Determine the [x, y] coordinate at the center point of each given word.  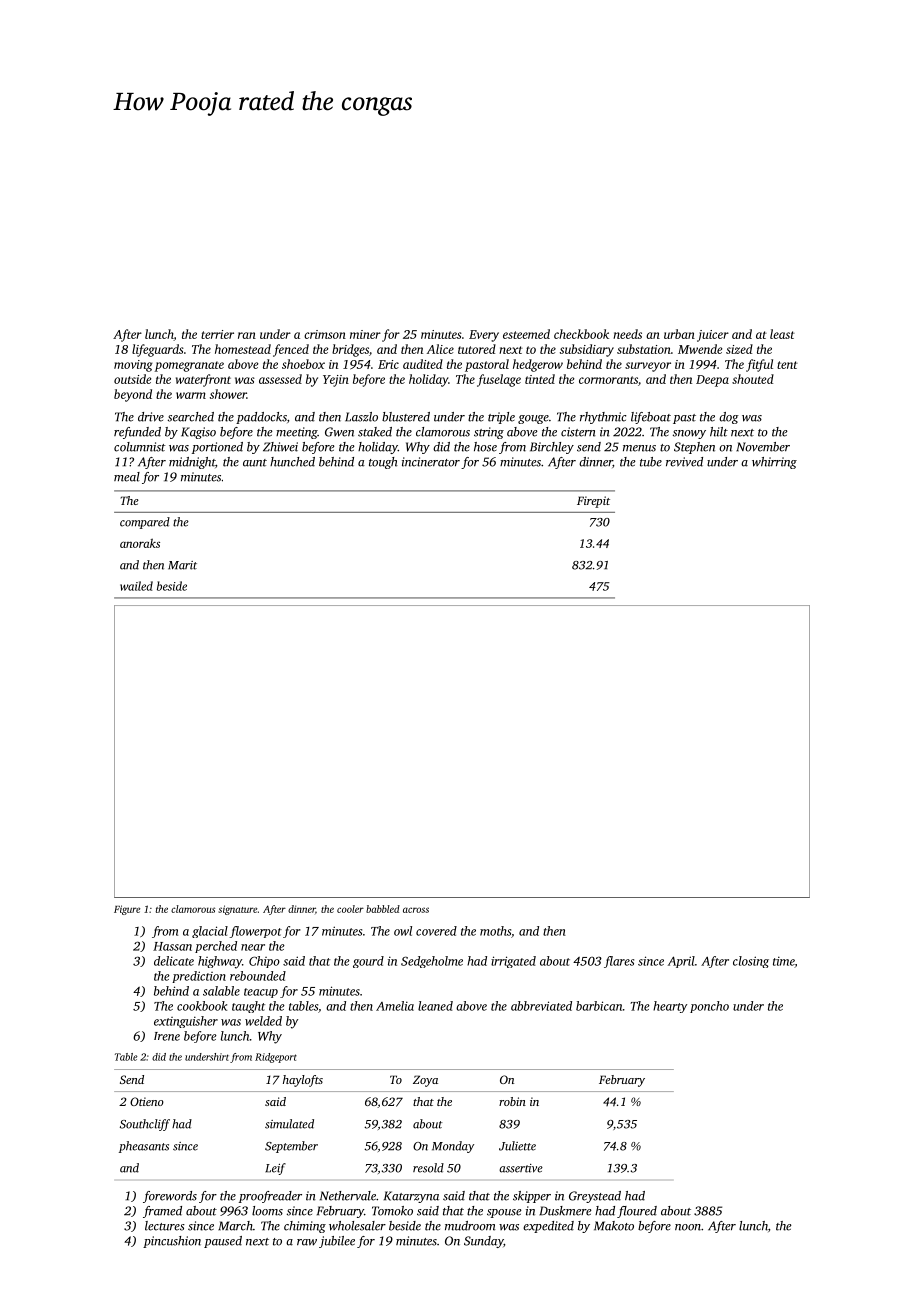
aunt [255, 463]
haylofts [303, 1081]
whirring [774, 463]
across [416, 910]
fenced [291, 350]
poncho [709, 1007]
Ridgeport [276, 1058]
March [235, 1226]
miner [365, 334]
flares [619, 962]
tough [383, 463]
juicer [713, 336]
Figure [127, 910]
